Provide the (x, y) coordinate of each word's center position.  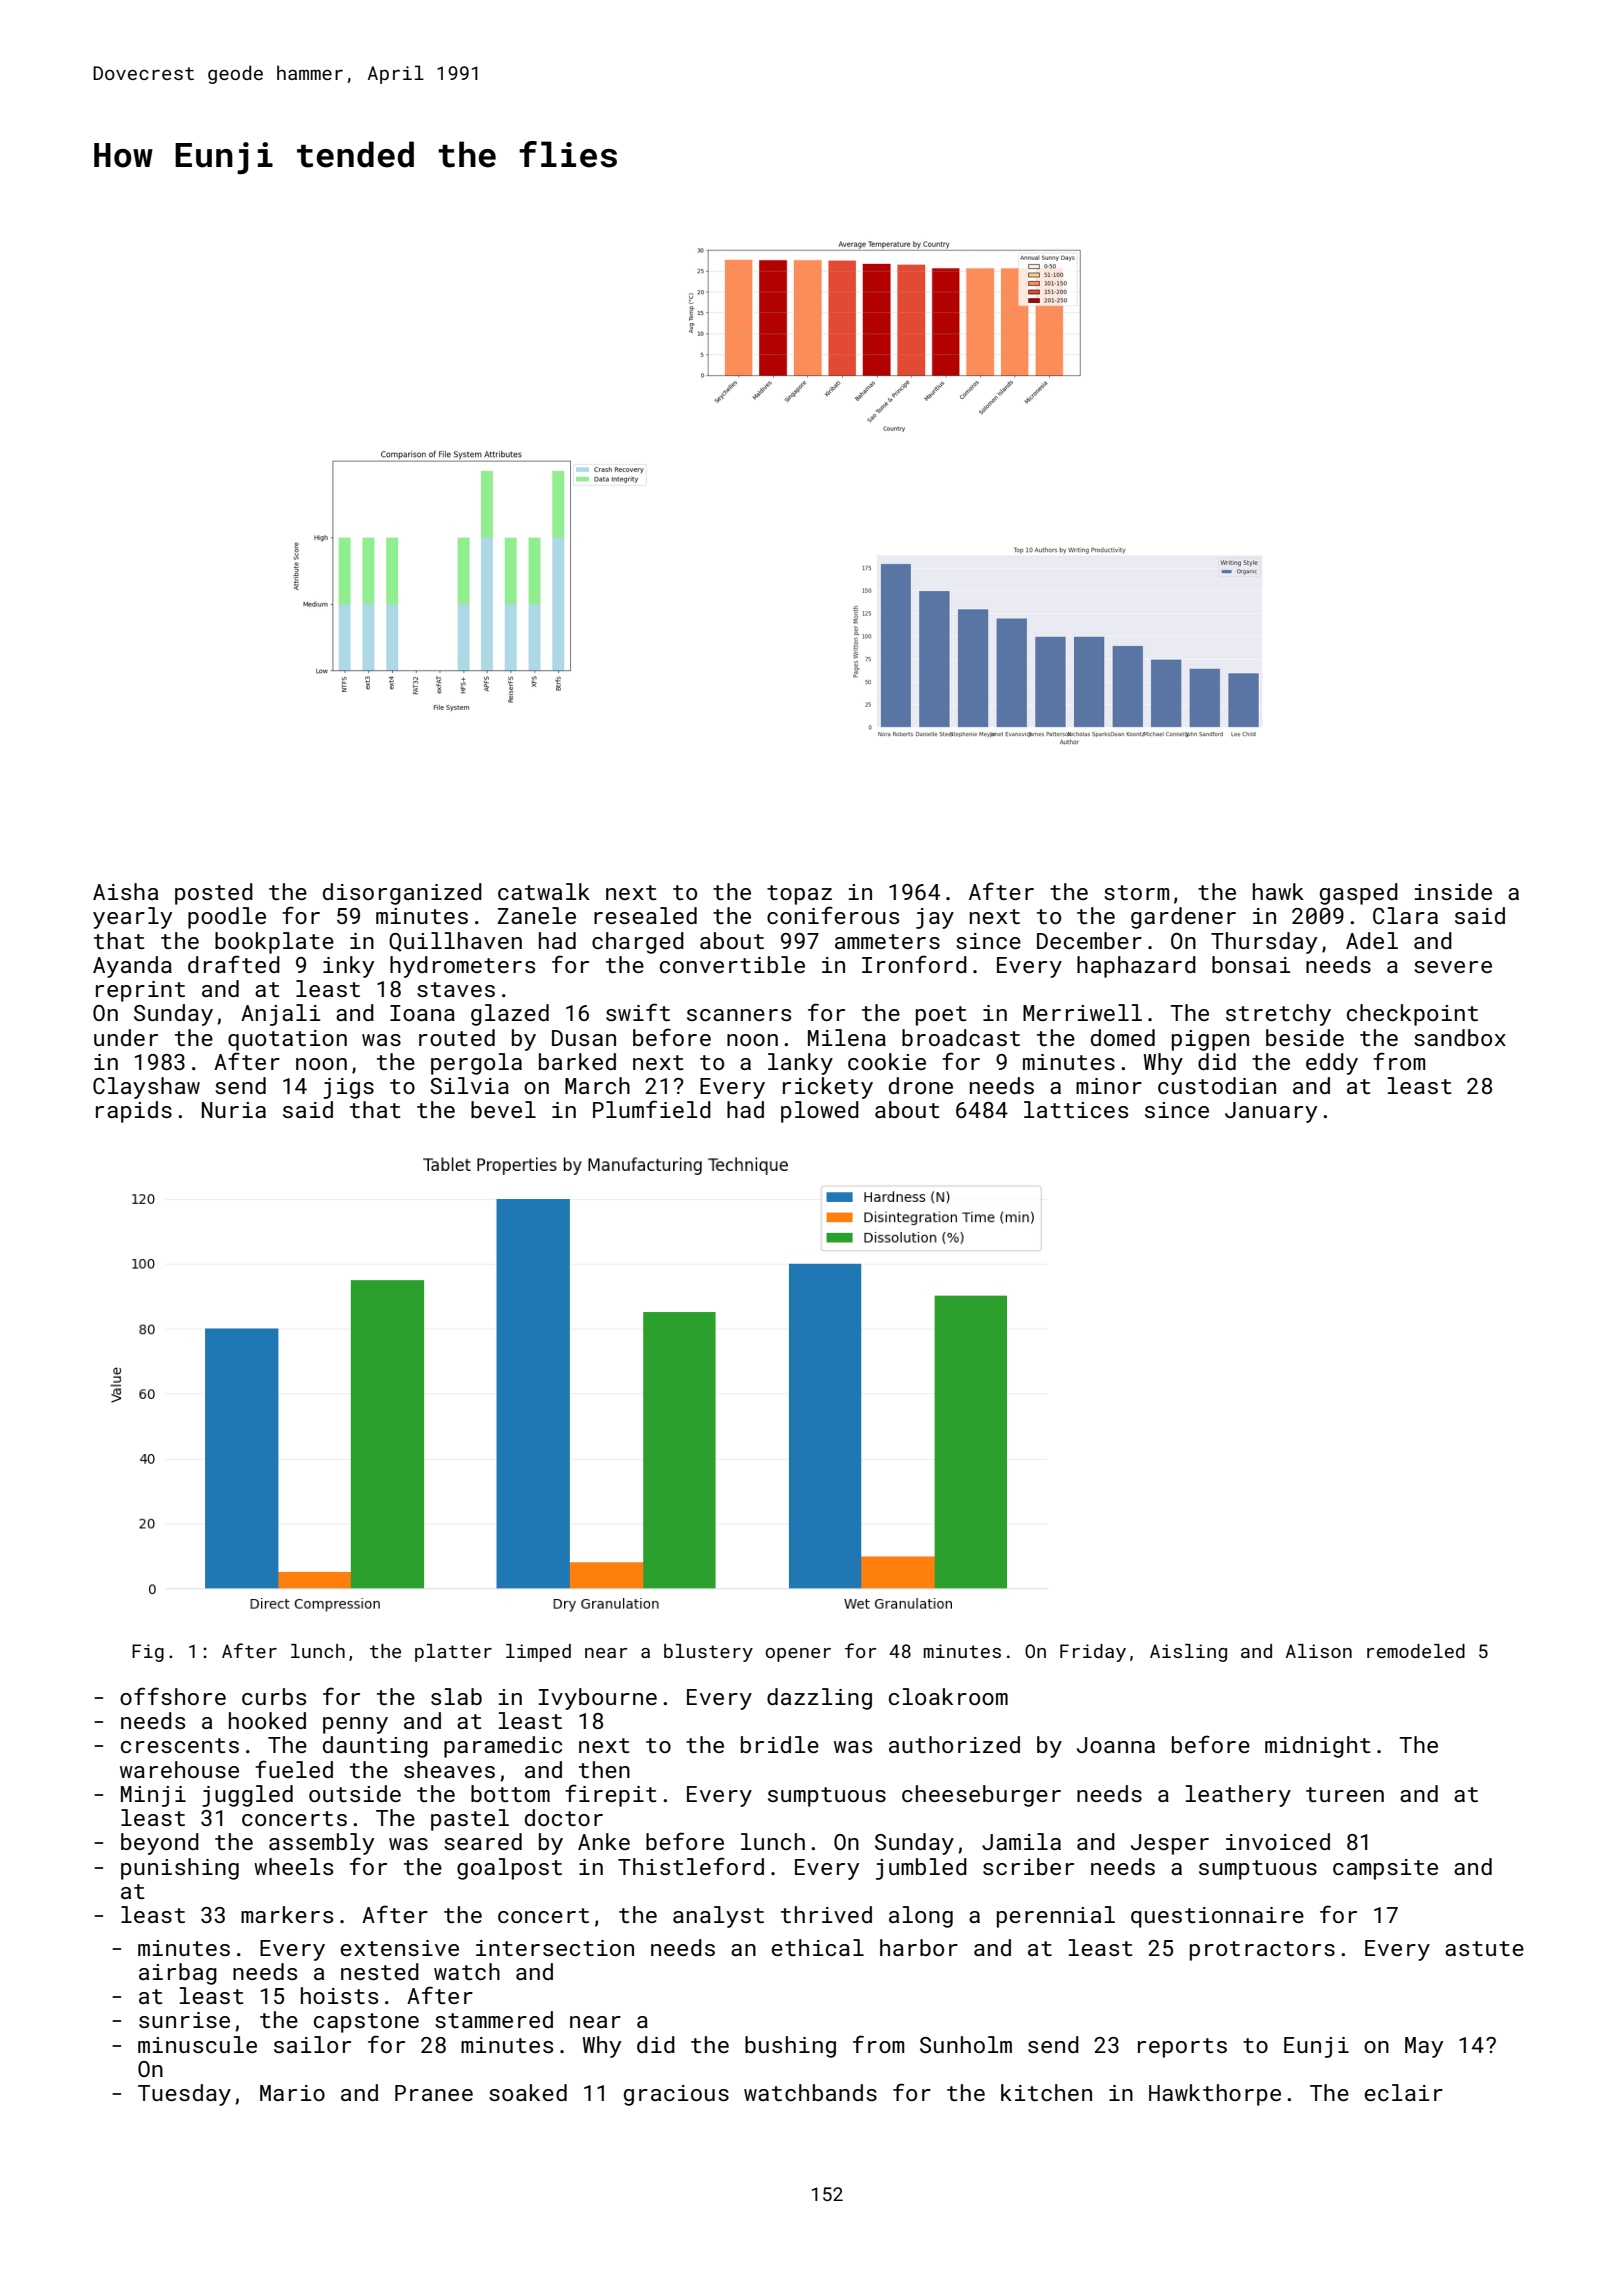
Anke (604, 1841)
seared (483, 1841)
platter (453, 1653)
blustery (708, 1653)
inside (1453, 891)
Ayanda (132, 967)
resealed (645, 915)
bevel (503, 1109)
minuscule (197, 2044)
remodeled (1416, 1651)
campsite (1385, 1869)
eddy (1332, 1064)
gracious (676, 2095)
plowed (820, 1112)
